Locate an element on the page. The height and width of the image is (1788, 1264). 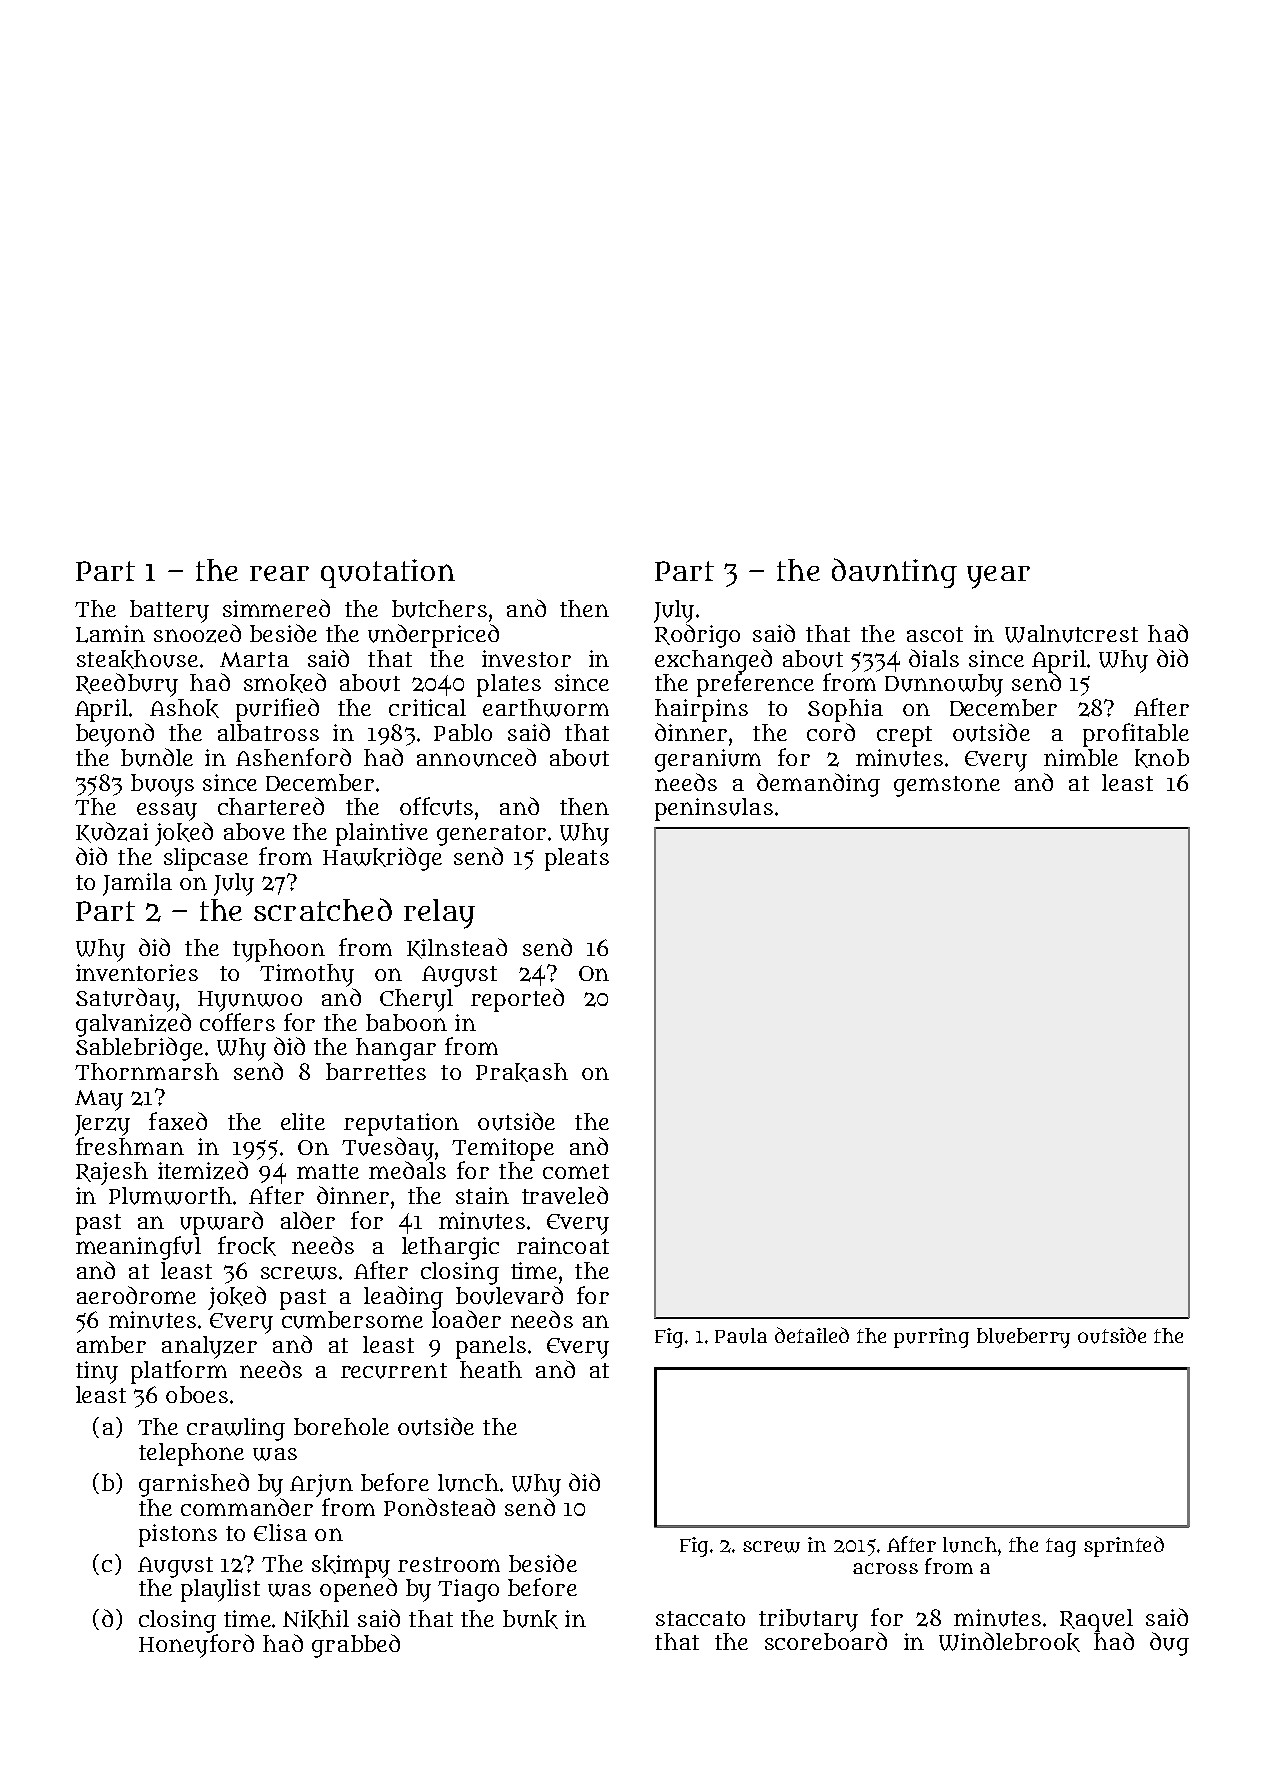
simmered is located at coordinates (276, 608).
